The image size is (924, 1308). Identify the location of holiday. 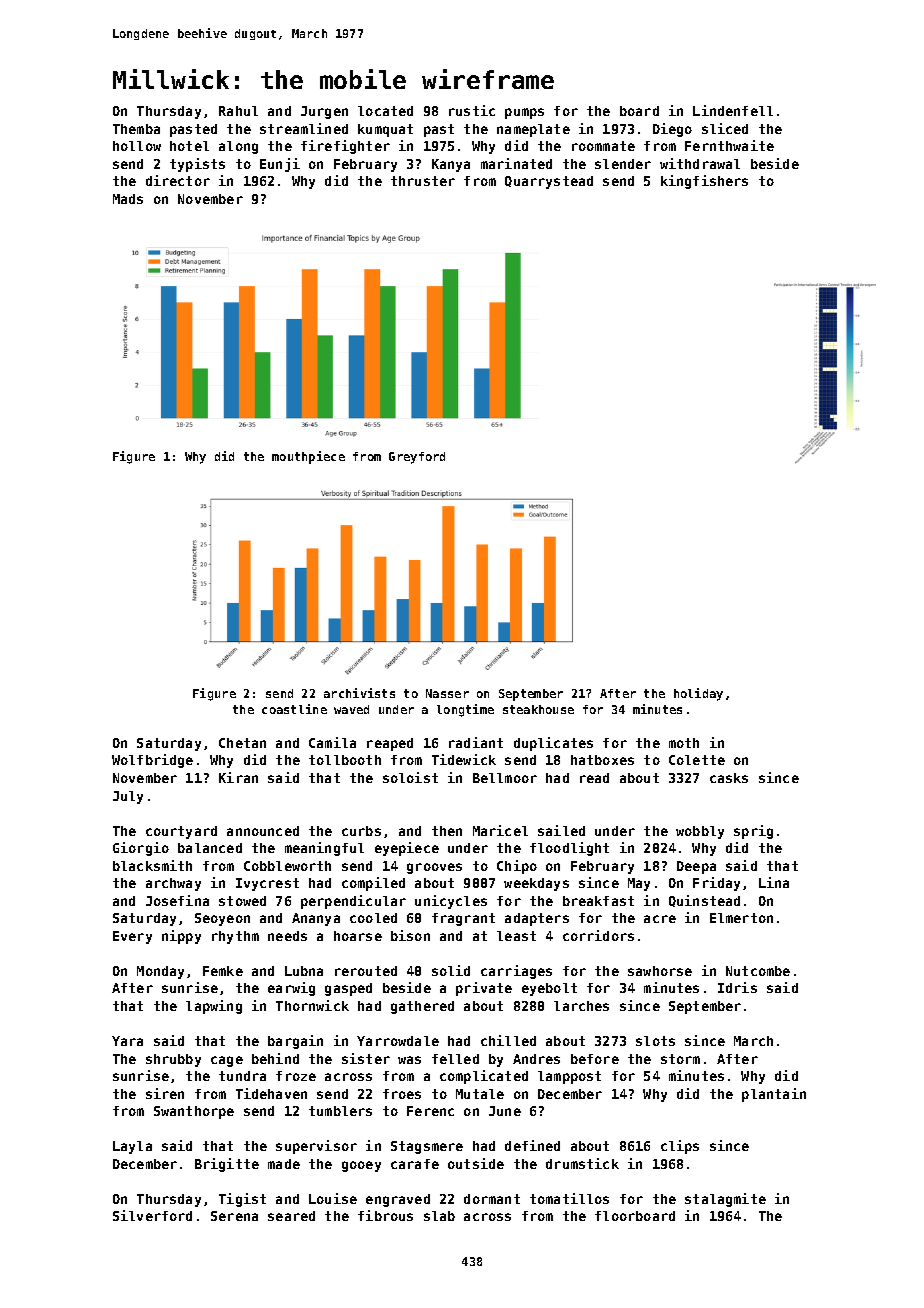
(698, 694).
